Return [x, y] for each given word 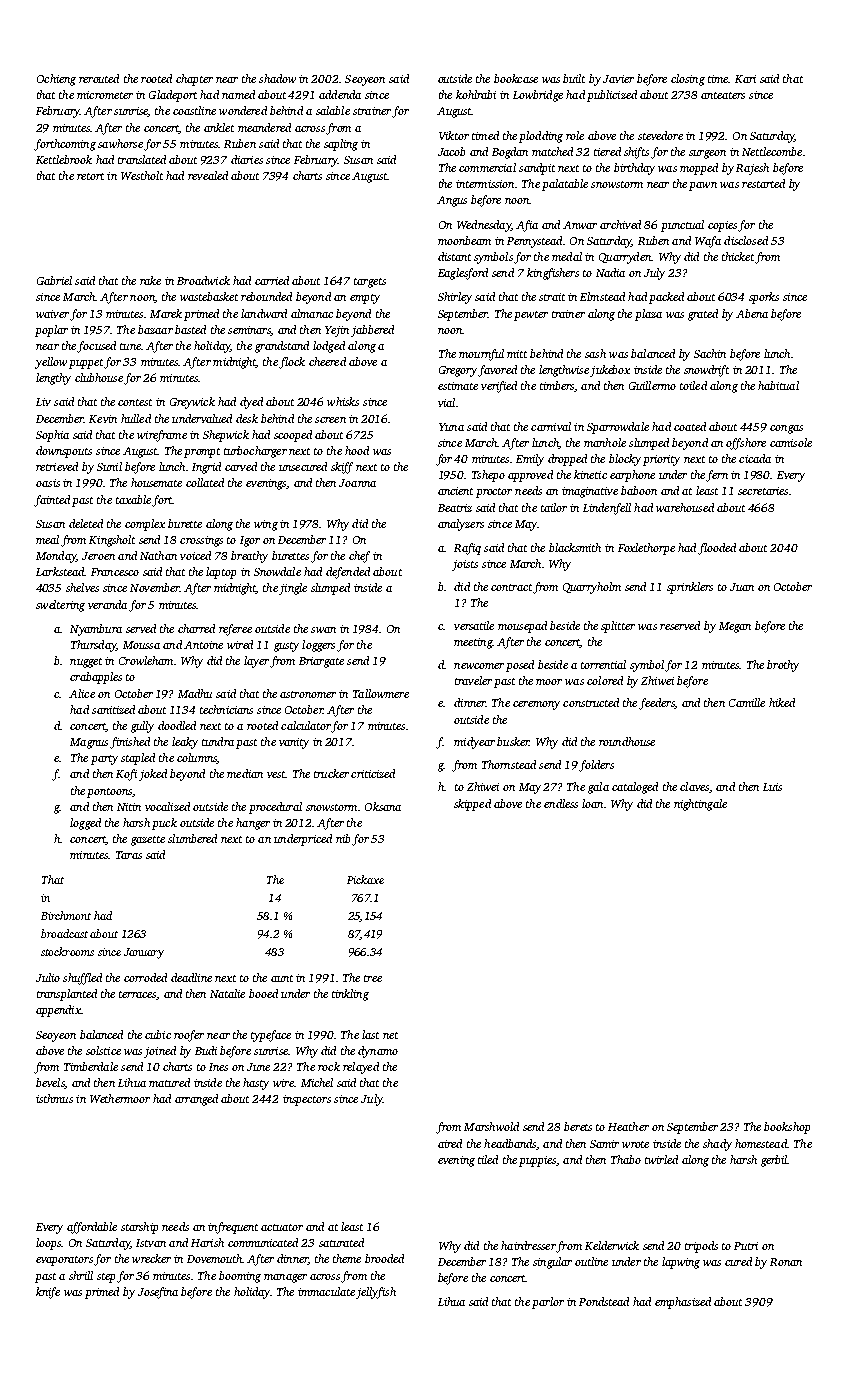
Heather [628, 1126]
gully [142, 727]
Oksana [383, 806]
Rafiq [467, 549]
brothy [783, 666]
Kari [745, 79]
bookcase [516, 78]
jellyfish [376, 1293]
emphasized [683, 1303]
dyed [251, 403]
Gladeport [173, 96]
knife [48, 1293]
